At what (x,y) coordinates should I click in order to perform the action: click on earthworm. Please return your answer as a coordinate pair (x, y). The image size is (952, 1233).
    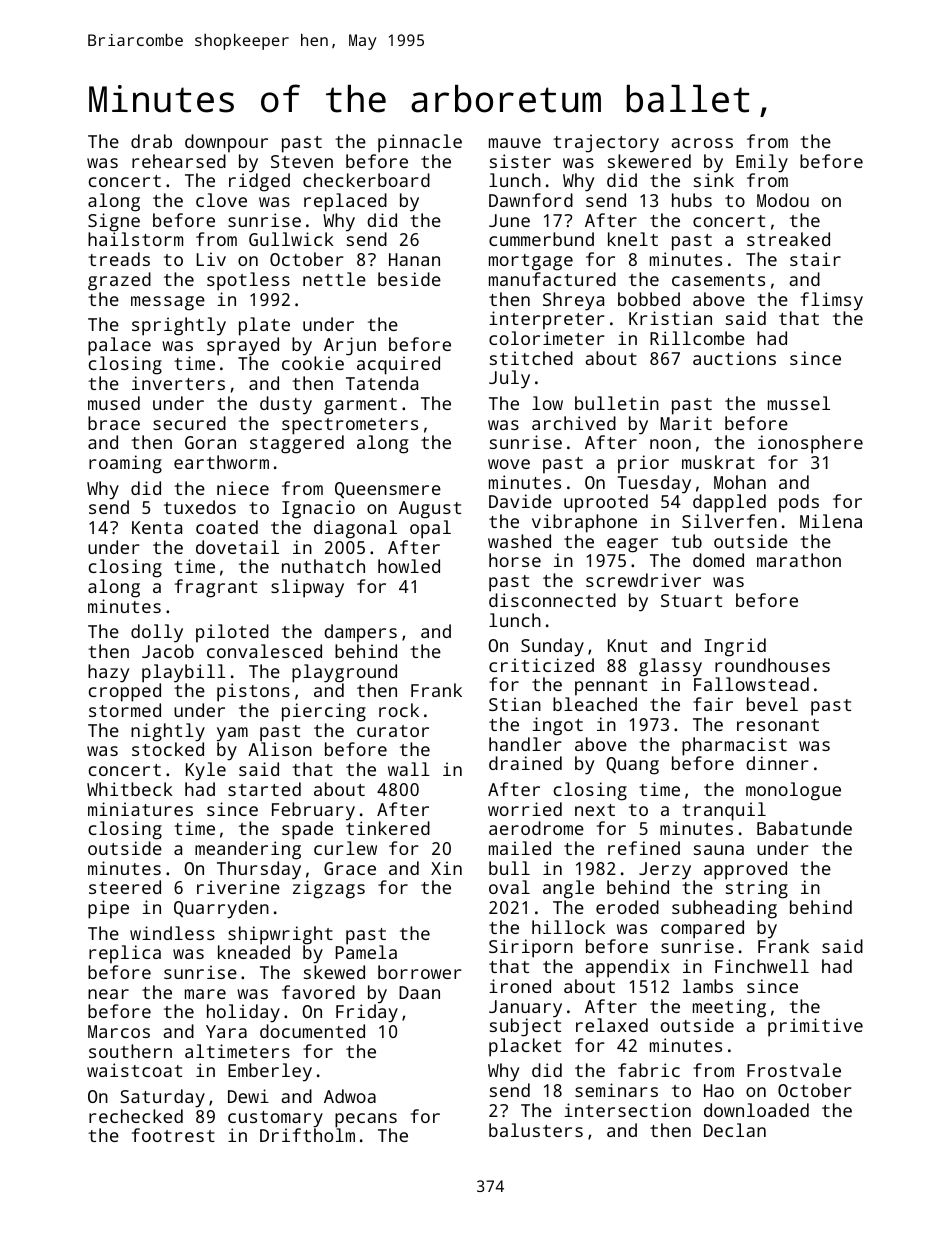
    Looking at the image, I should click on (221, 462).
